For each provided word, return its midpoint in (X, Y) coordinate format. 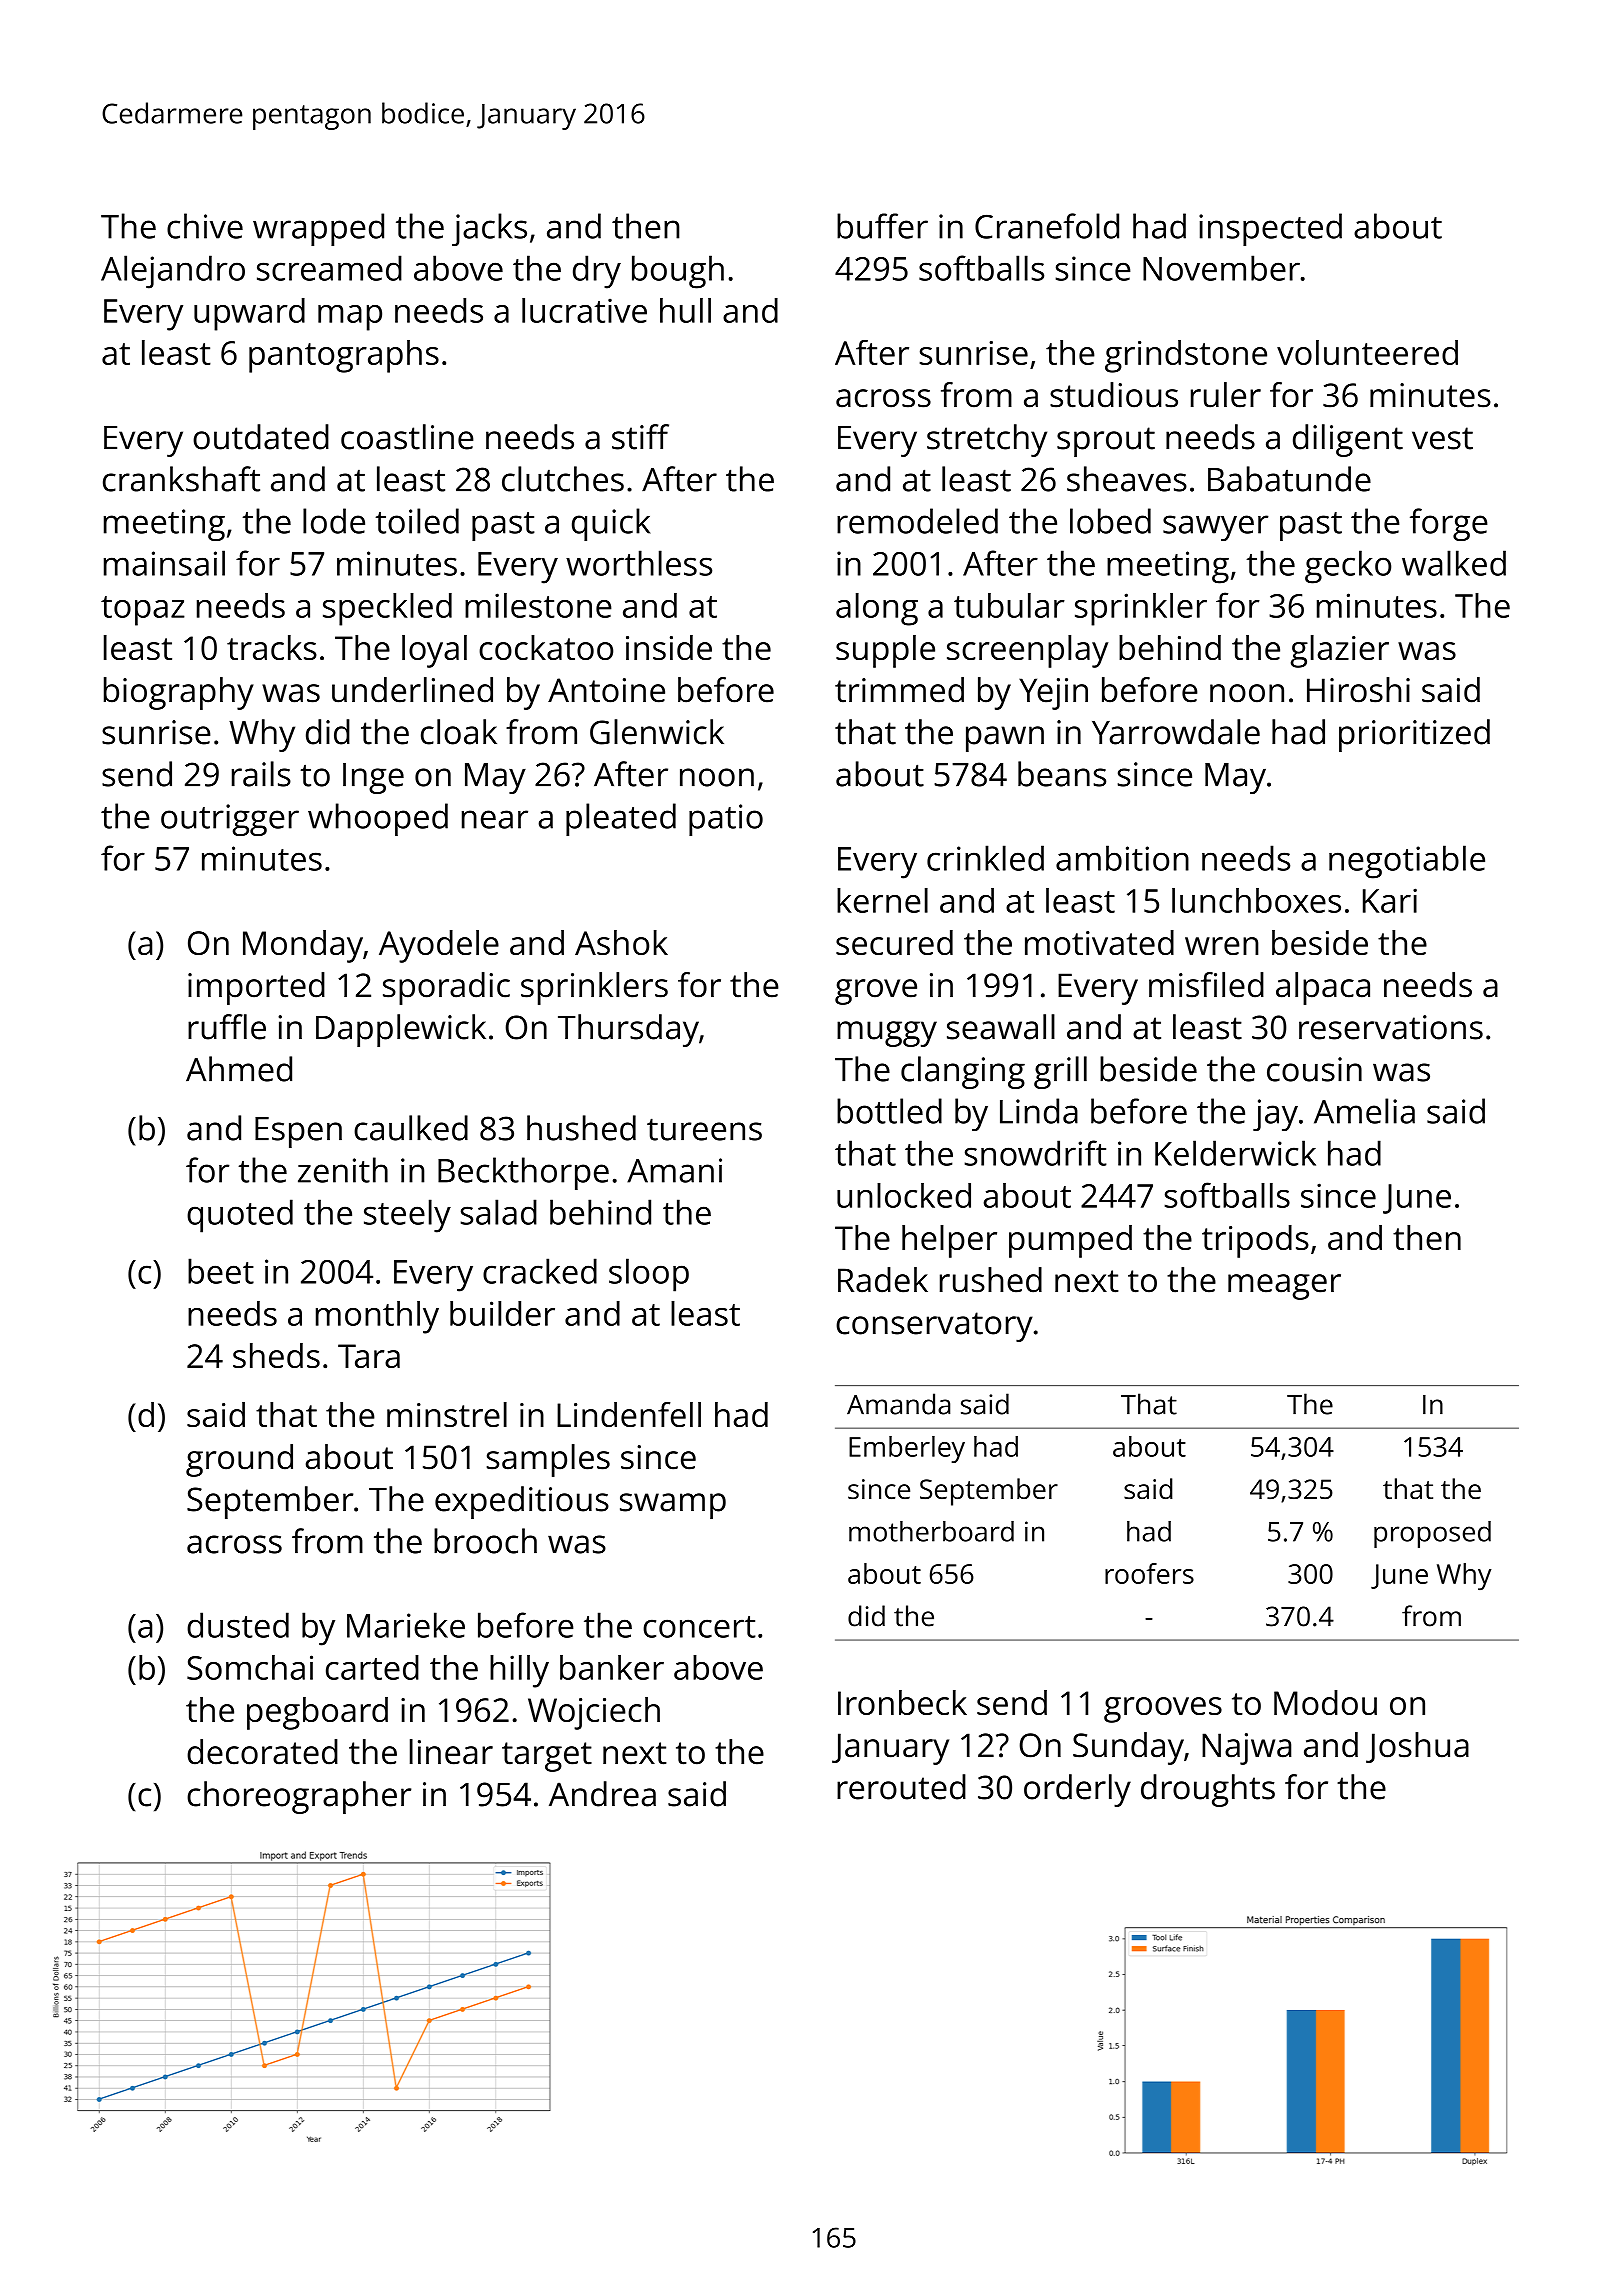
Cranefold (1047, 226)
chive (205, 226)
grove (876, 992)
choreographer (299, 1797)
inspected (1270, 229)
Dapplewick (401, 1030)
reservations (1391, 1027)
